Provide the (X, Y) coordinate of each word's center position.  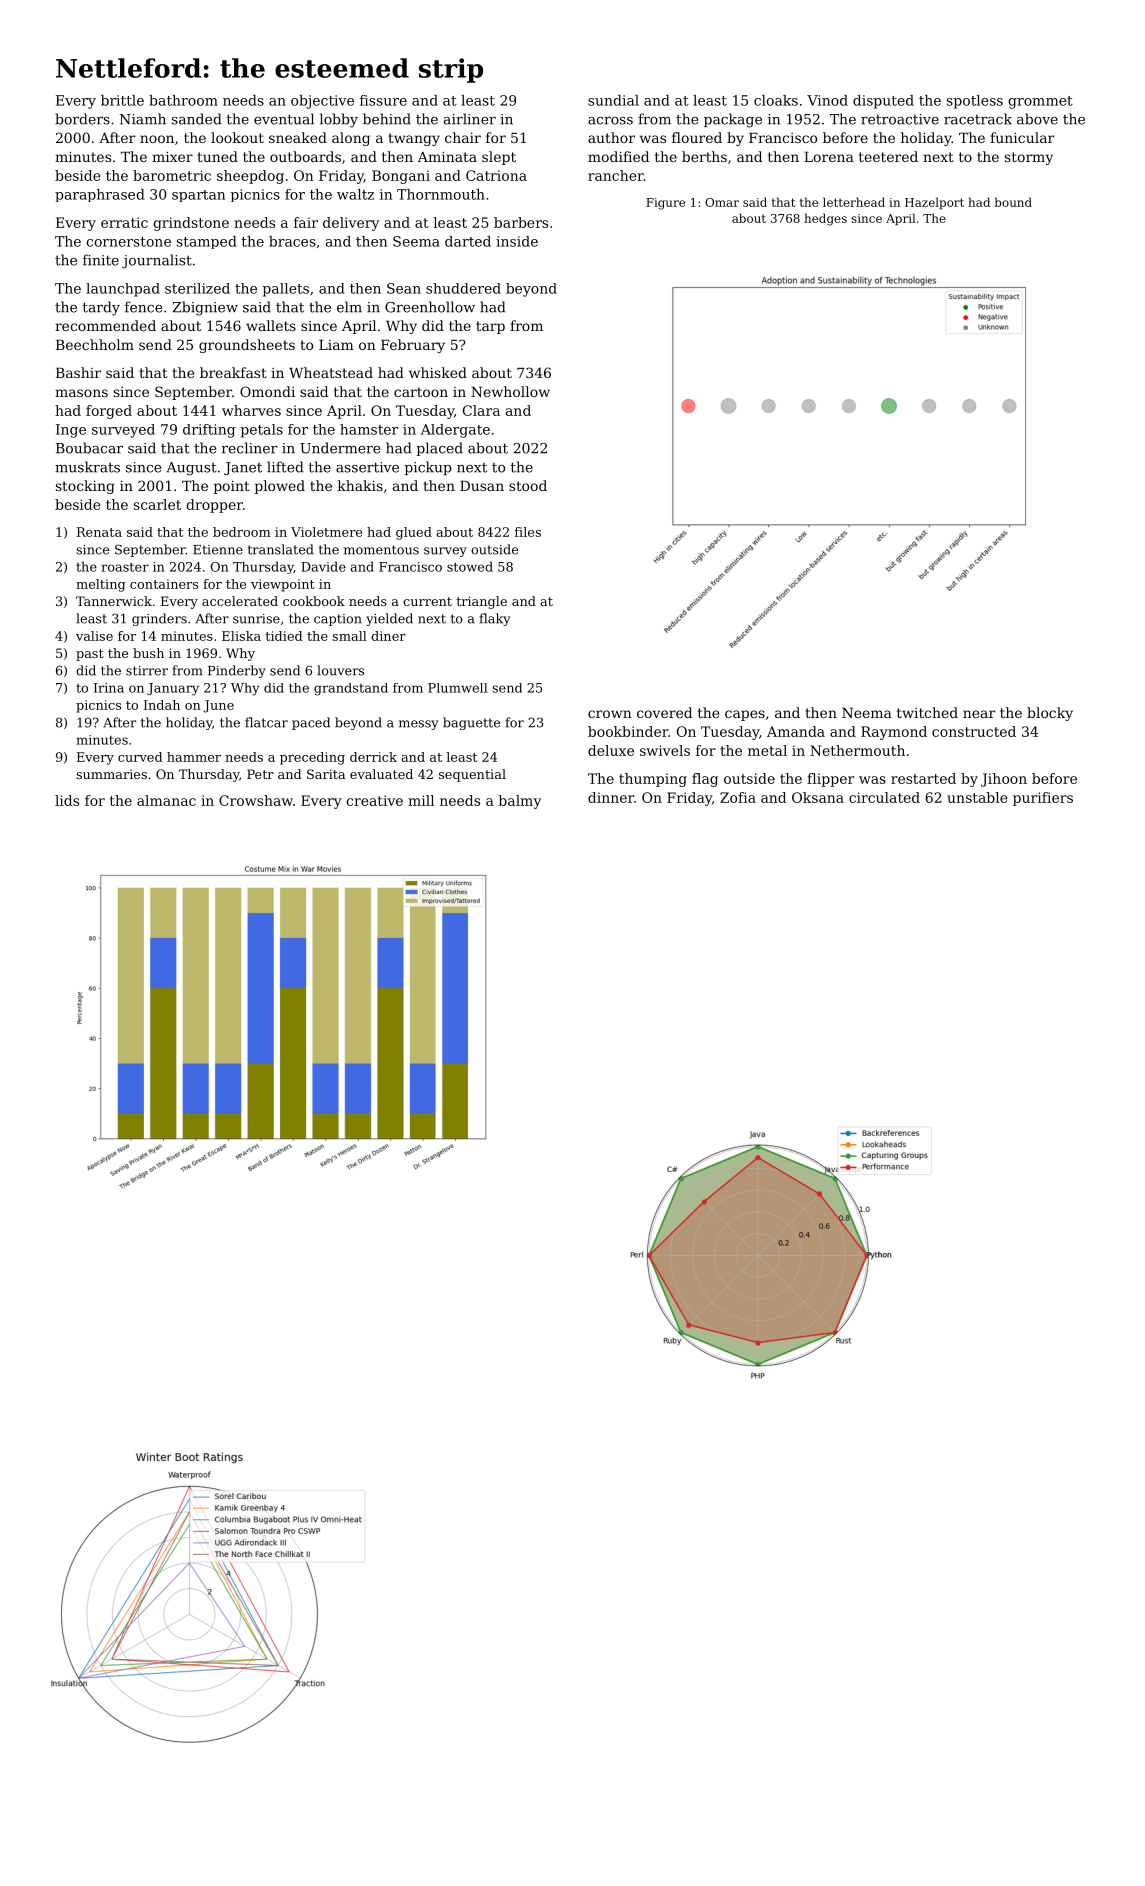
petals (261, 431)
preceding (312, 758)
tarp (490, 327)
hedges (825, 219)
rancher (616, 175)
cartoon (421, 392)
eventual (284, 119)
